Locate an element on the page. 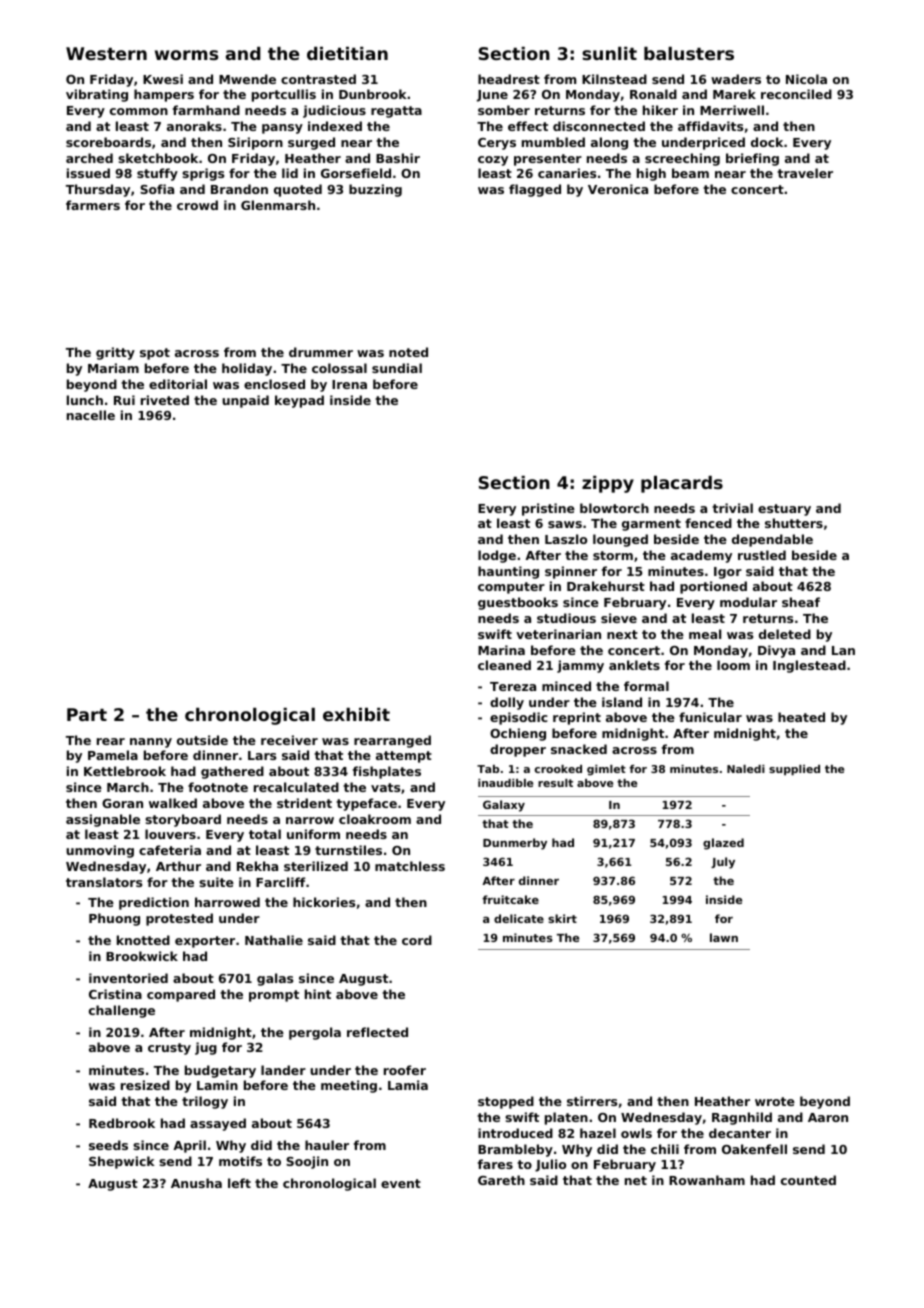 The image size is (924, 1308). sunlit is located at coordinates (609, 53).
